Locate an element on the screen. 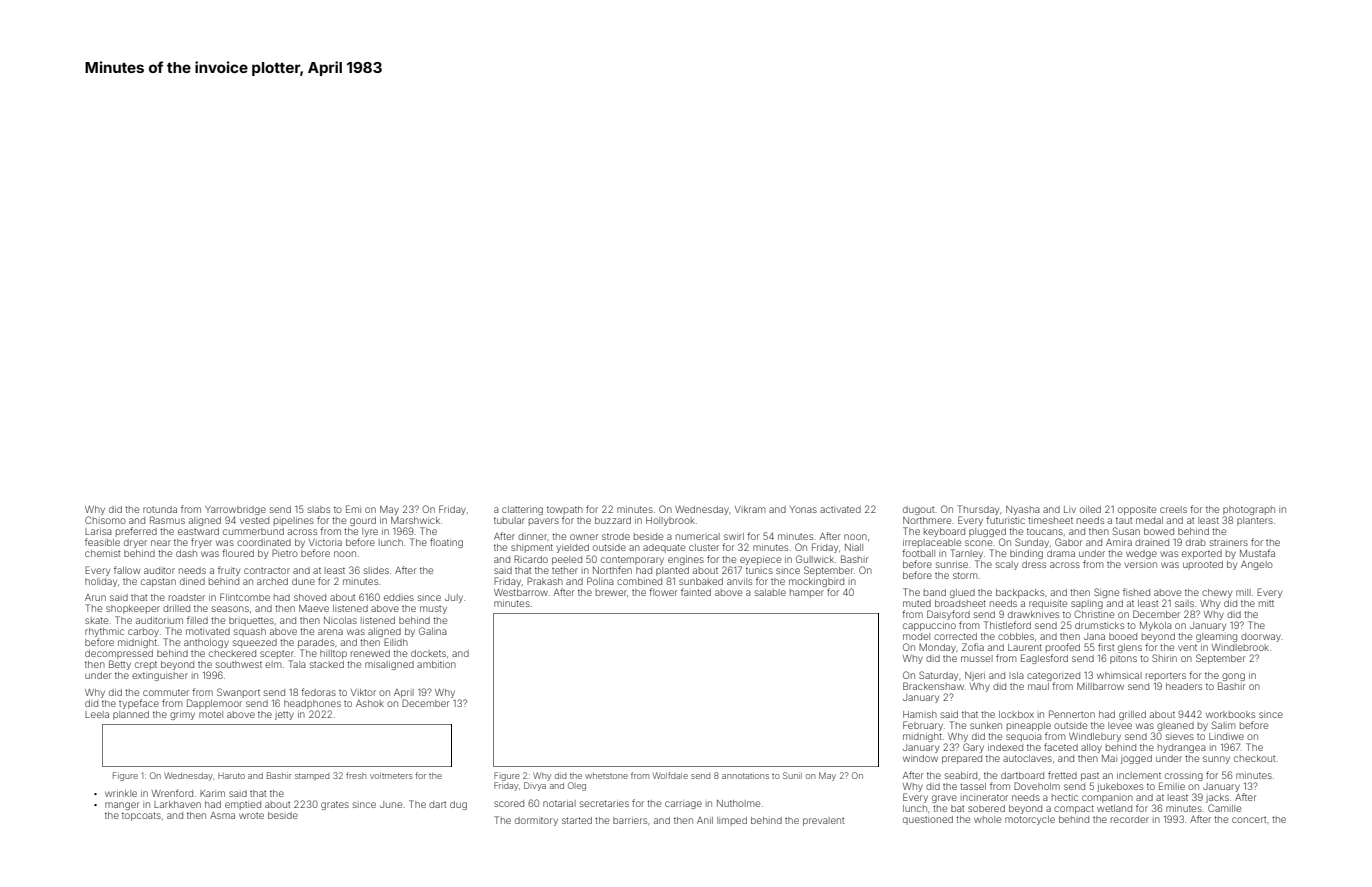  uprooted is located at coordinates (1203, 565).
